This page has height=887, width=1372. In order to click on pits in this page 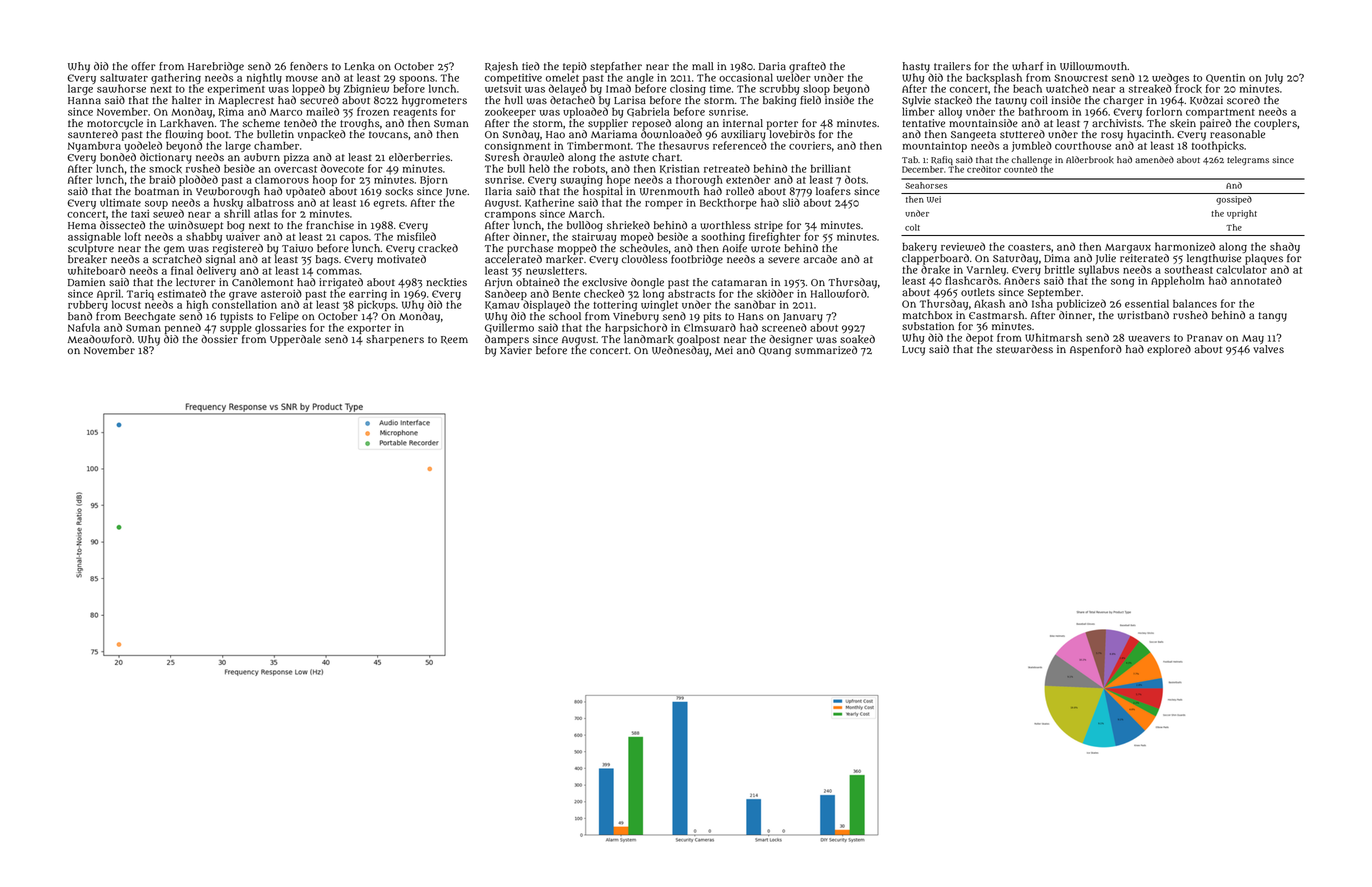, I will do `click(712, 317)`.
